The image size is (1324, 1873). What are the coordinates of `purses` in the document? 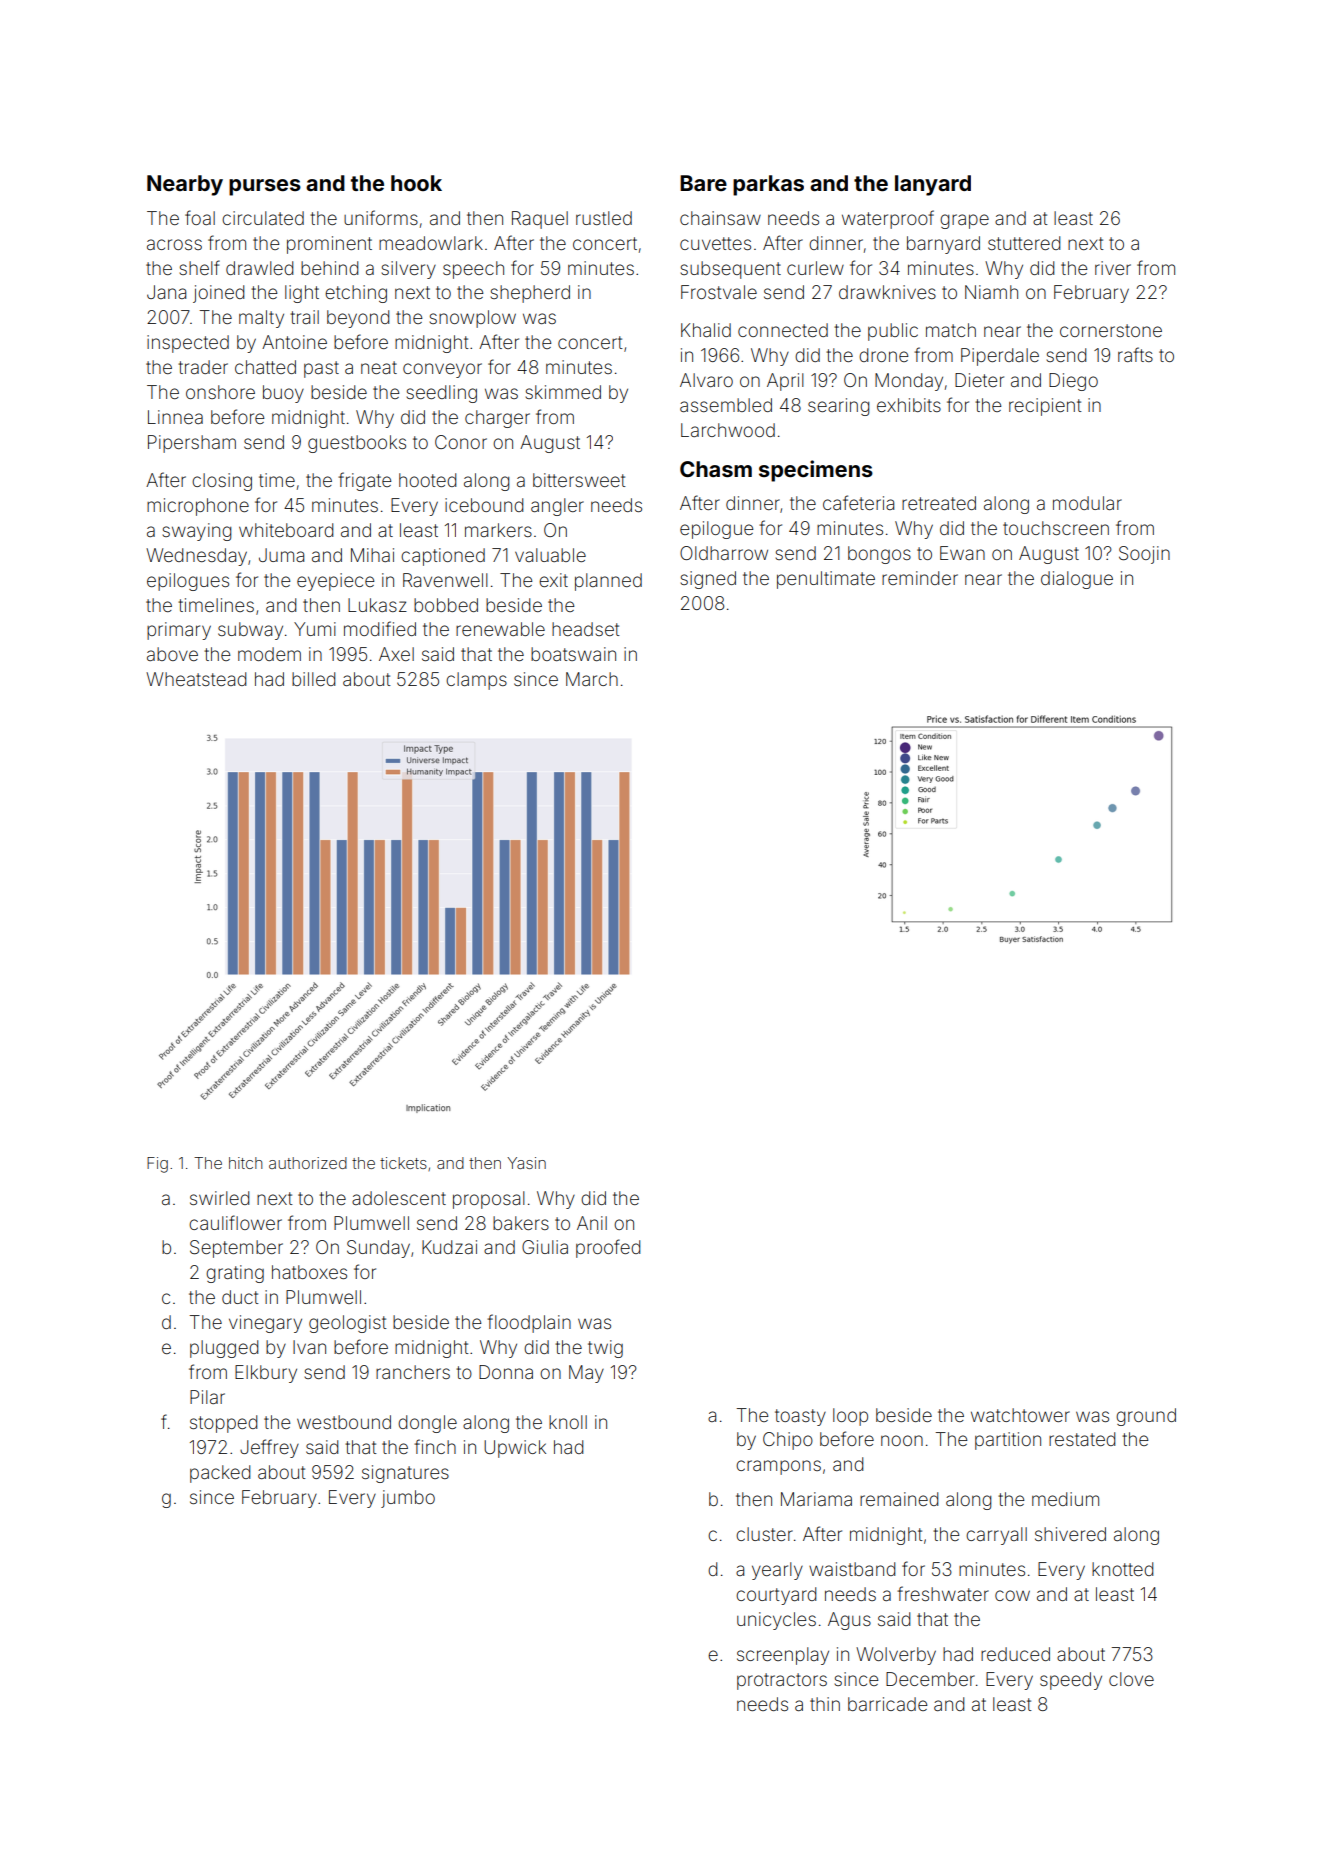 It's located at (265, 187).
